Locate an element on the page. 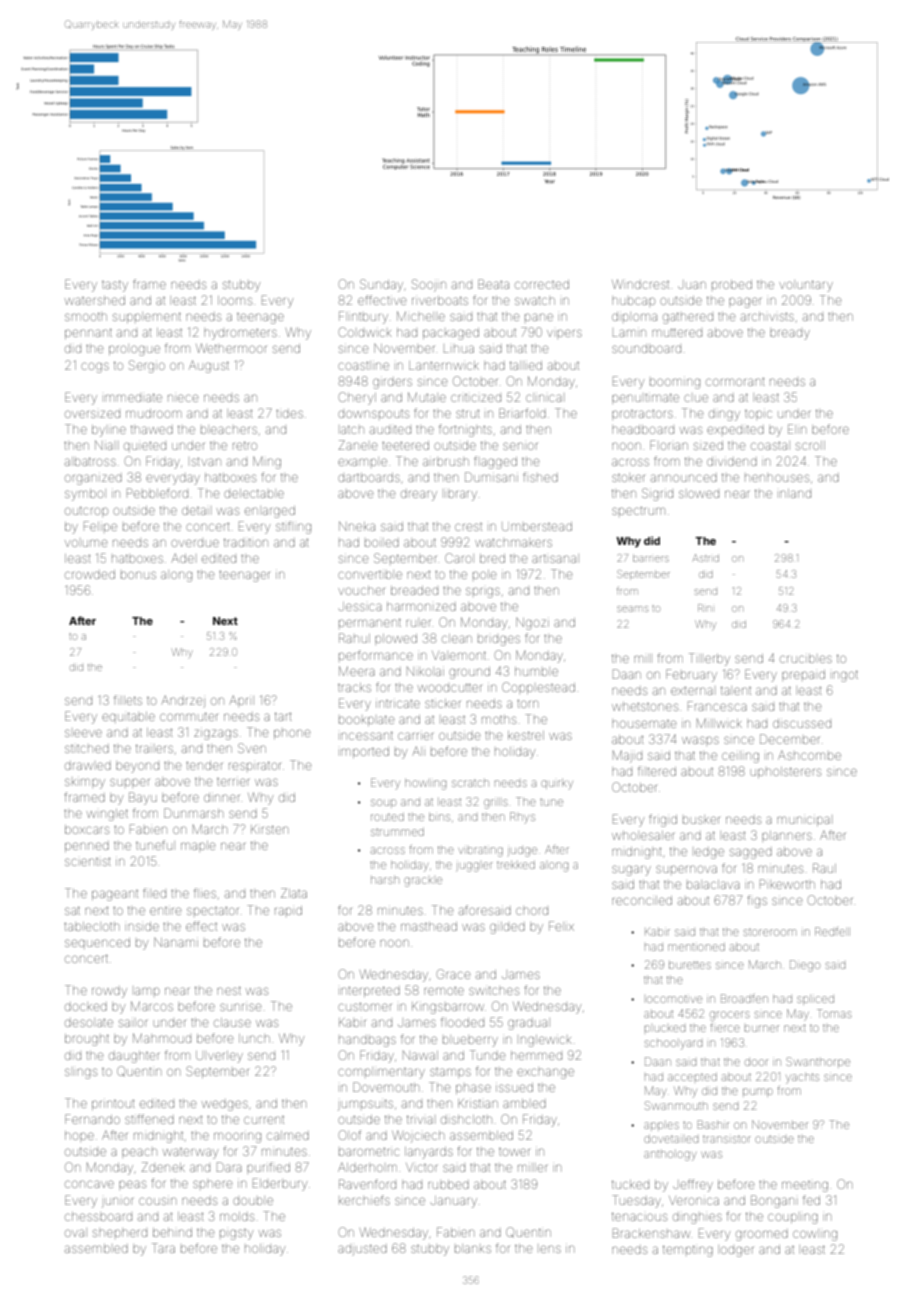 The image size is (924, 1308). harmonized is located at coordinates (421, 606).
